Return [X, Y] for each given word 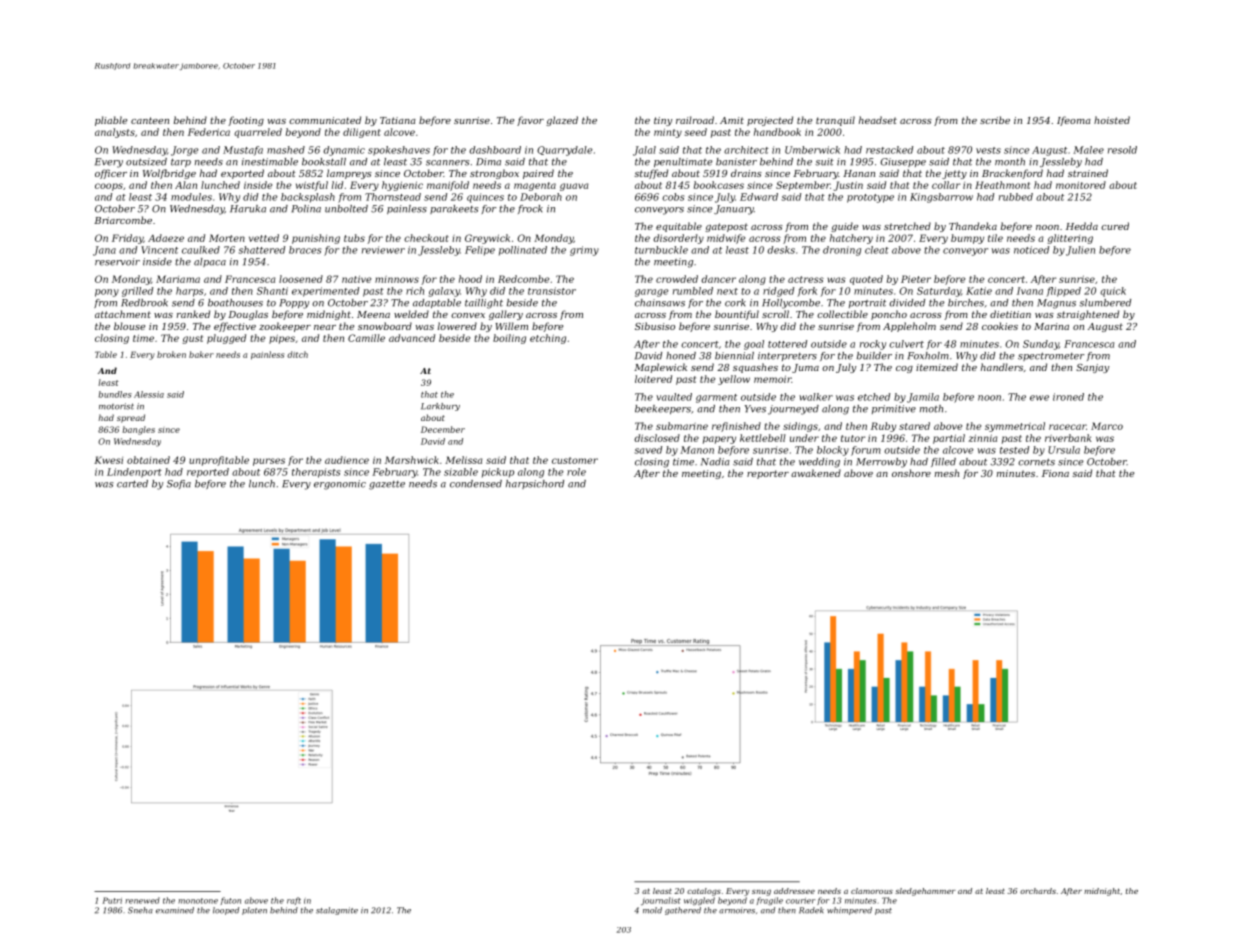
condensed [476, 484]
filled [943, 462]
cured [1115, 226]
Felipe [480, 251]
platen [254, 911]
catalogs [704, 892]
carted [132, 484]
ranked [193, 314]
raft [294, 901]
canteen [150, 120]
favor [530, 121]
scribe [995, 120]
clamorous [872, 891]
